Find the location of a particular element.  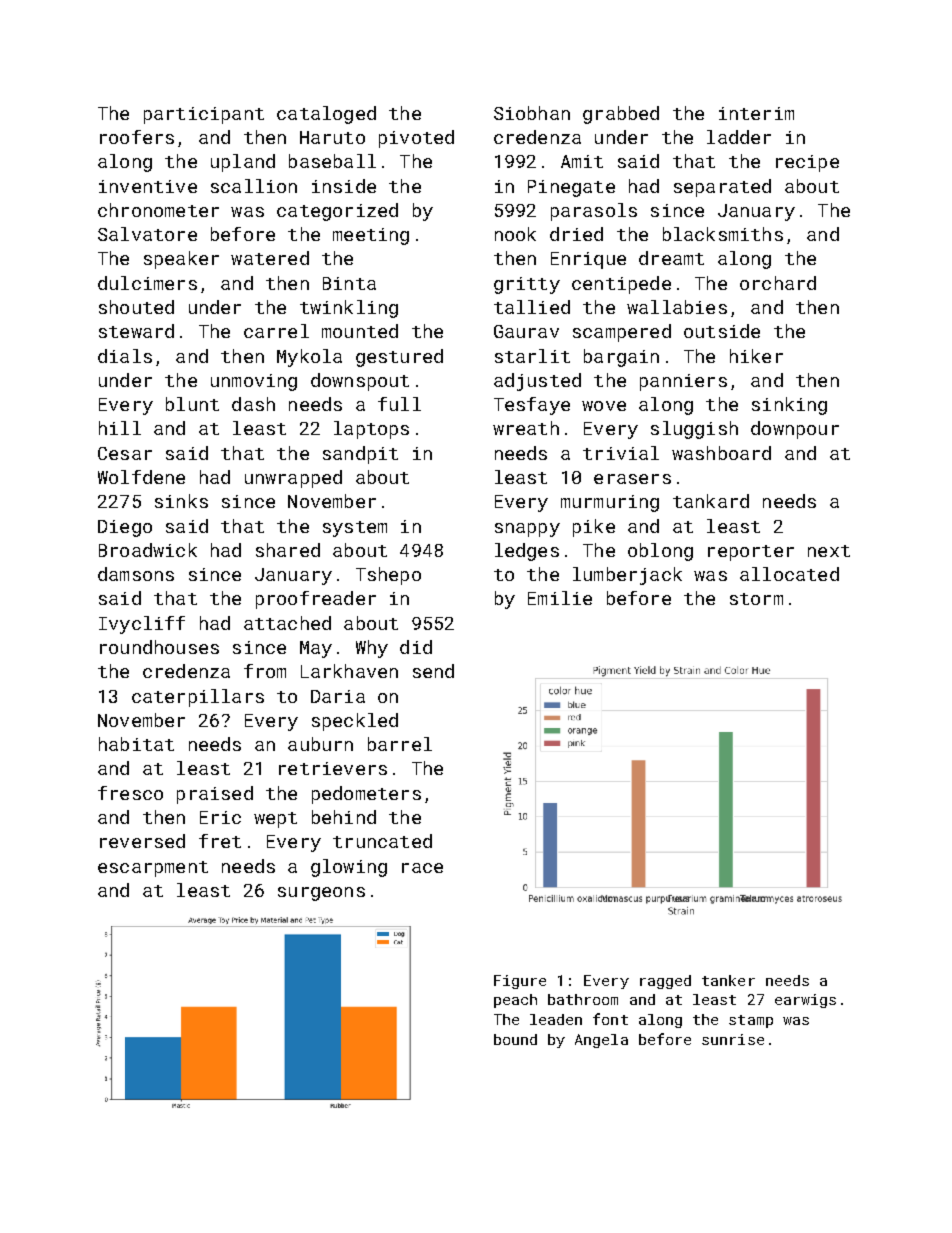

Broadwick is located at coordinates (148, 550).
